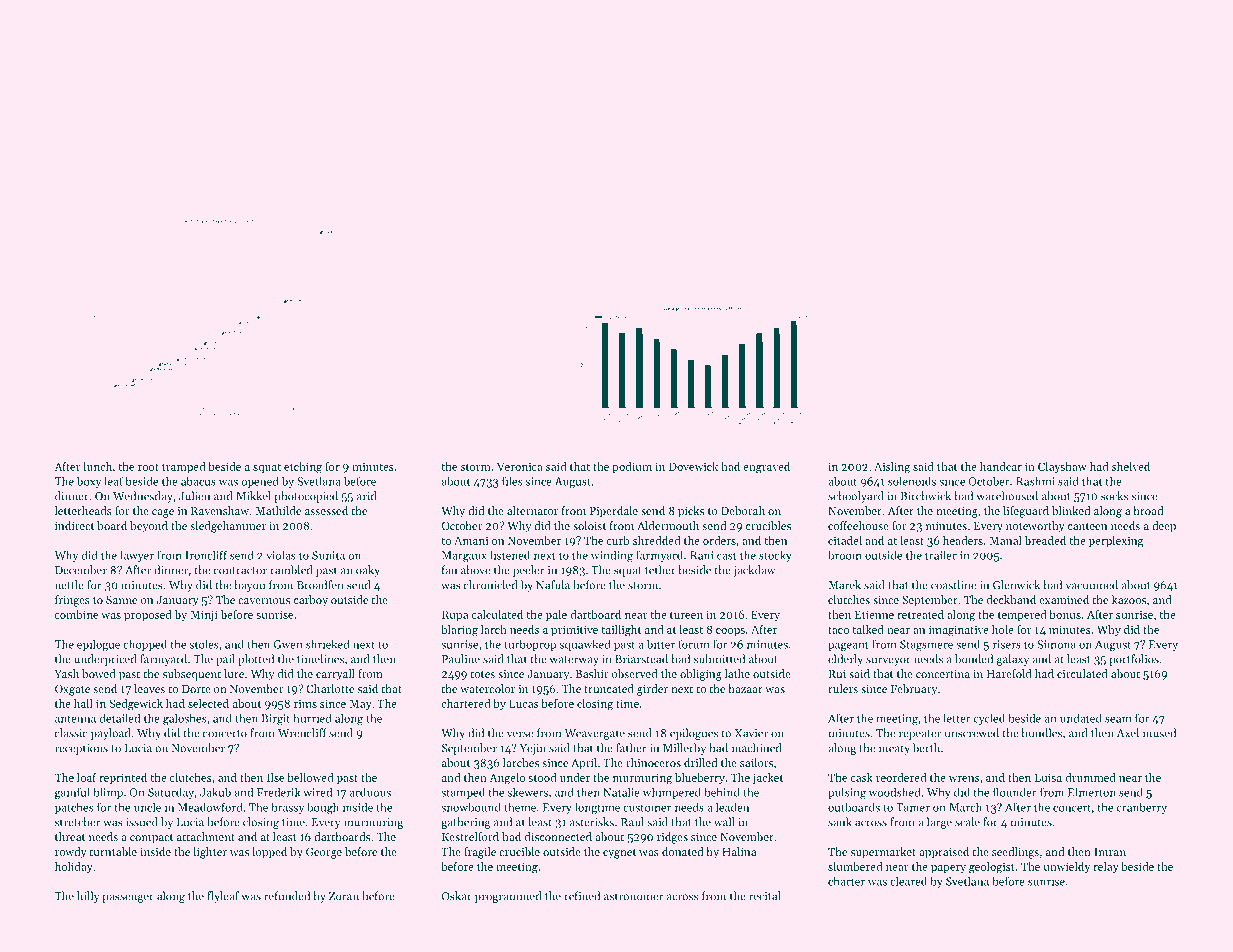 This screenshot has width=1233, height=952. What do you see at coordinates (75, 719) in the screenshot?
I see `antenna` at bounding box center [75, 719].
